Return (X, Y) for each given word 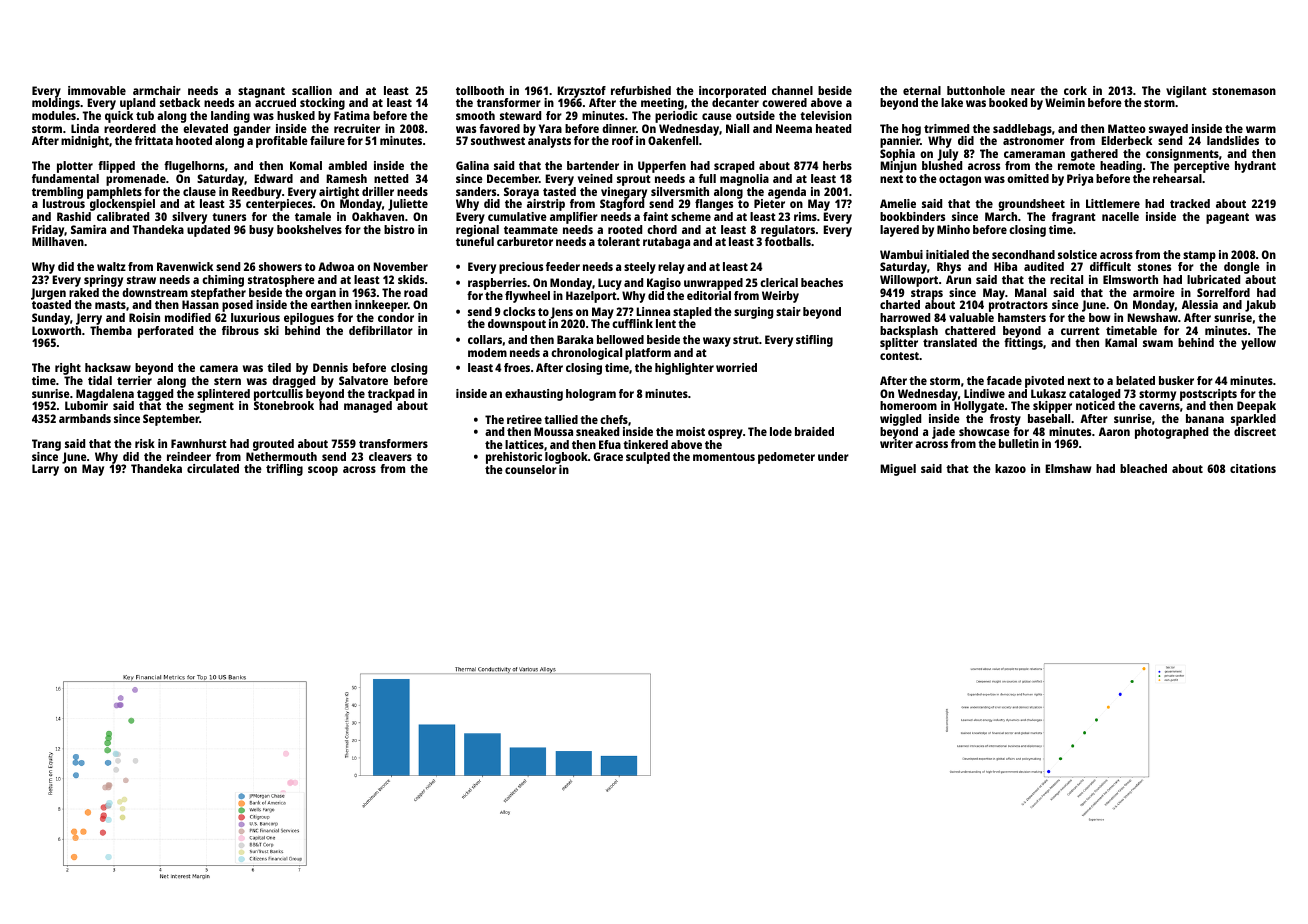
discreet (1255, 431)
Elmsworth (1130, 279)
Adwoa (336, 266)
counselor (531, 469)
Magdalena (105, 395)
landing (230, 117)
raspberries (497, 284)
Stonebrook (284, 405)
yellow (1258, 344)
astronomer (1033, 141)
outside (755, 115)
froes (517, 367)
